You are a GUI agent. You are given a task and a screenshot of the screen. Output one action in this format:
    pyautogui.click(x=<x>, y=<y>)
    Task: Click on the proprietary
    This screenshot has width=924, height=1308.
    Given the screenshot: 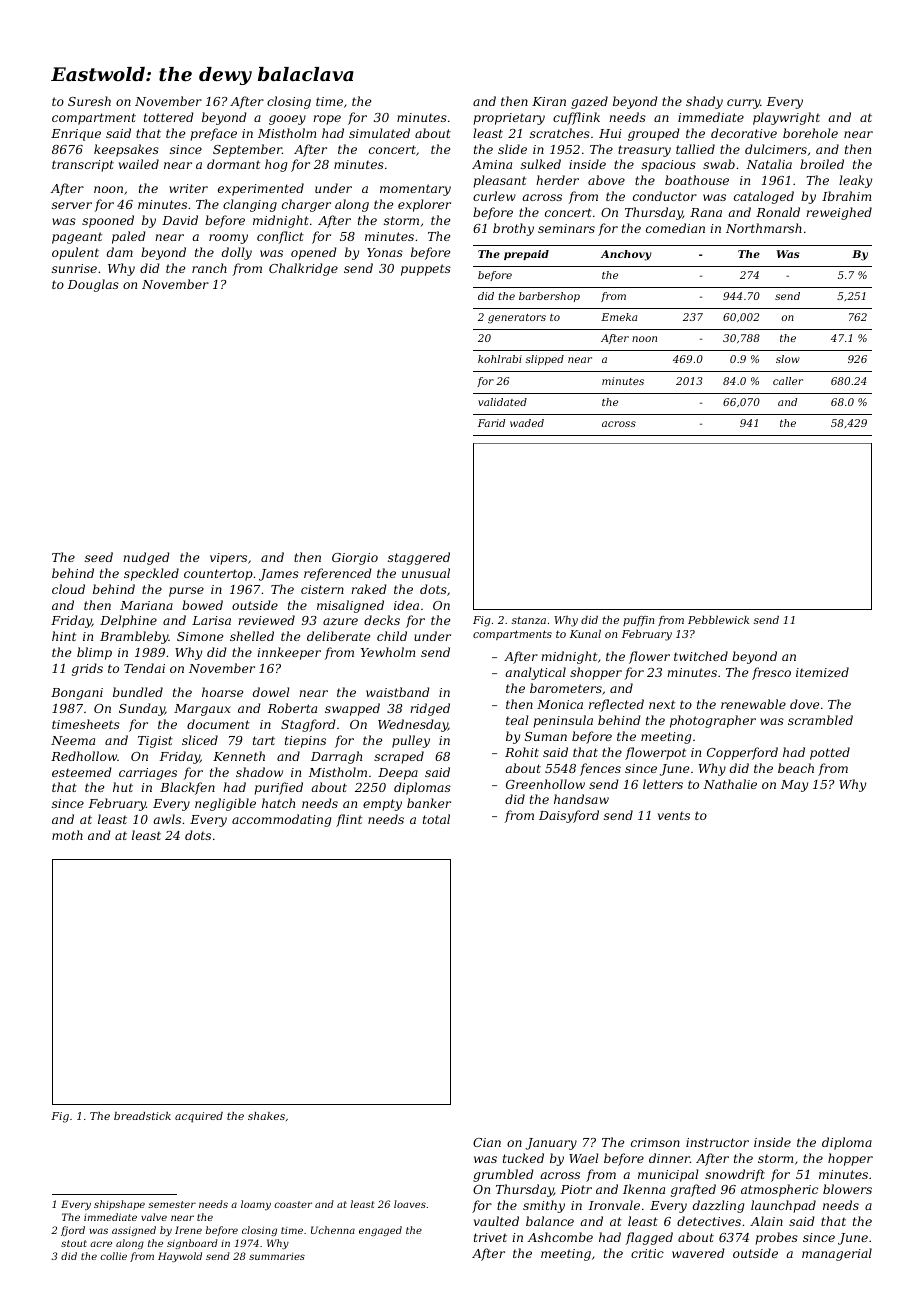 What is the action you would take?
    pyautogui.click(x=509, y=119)
